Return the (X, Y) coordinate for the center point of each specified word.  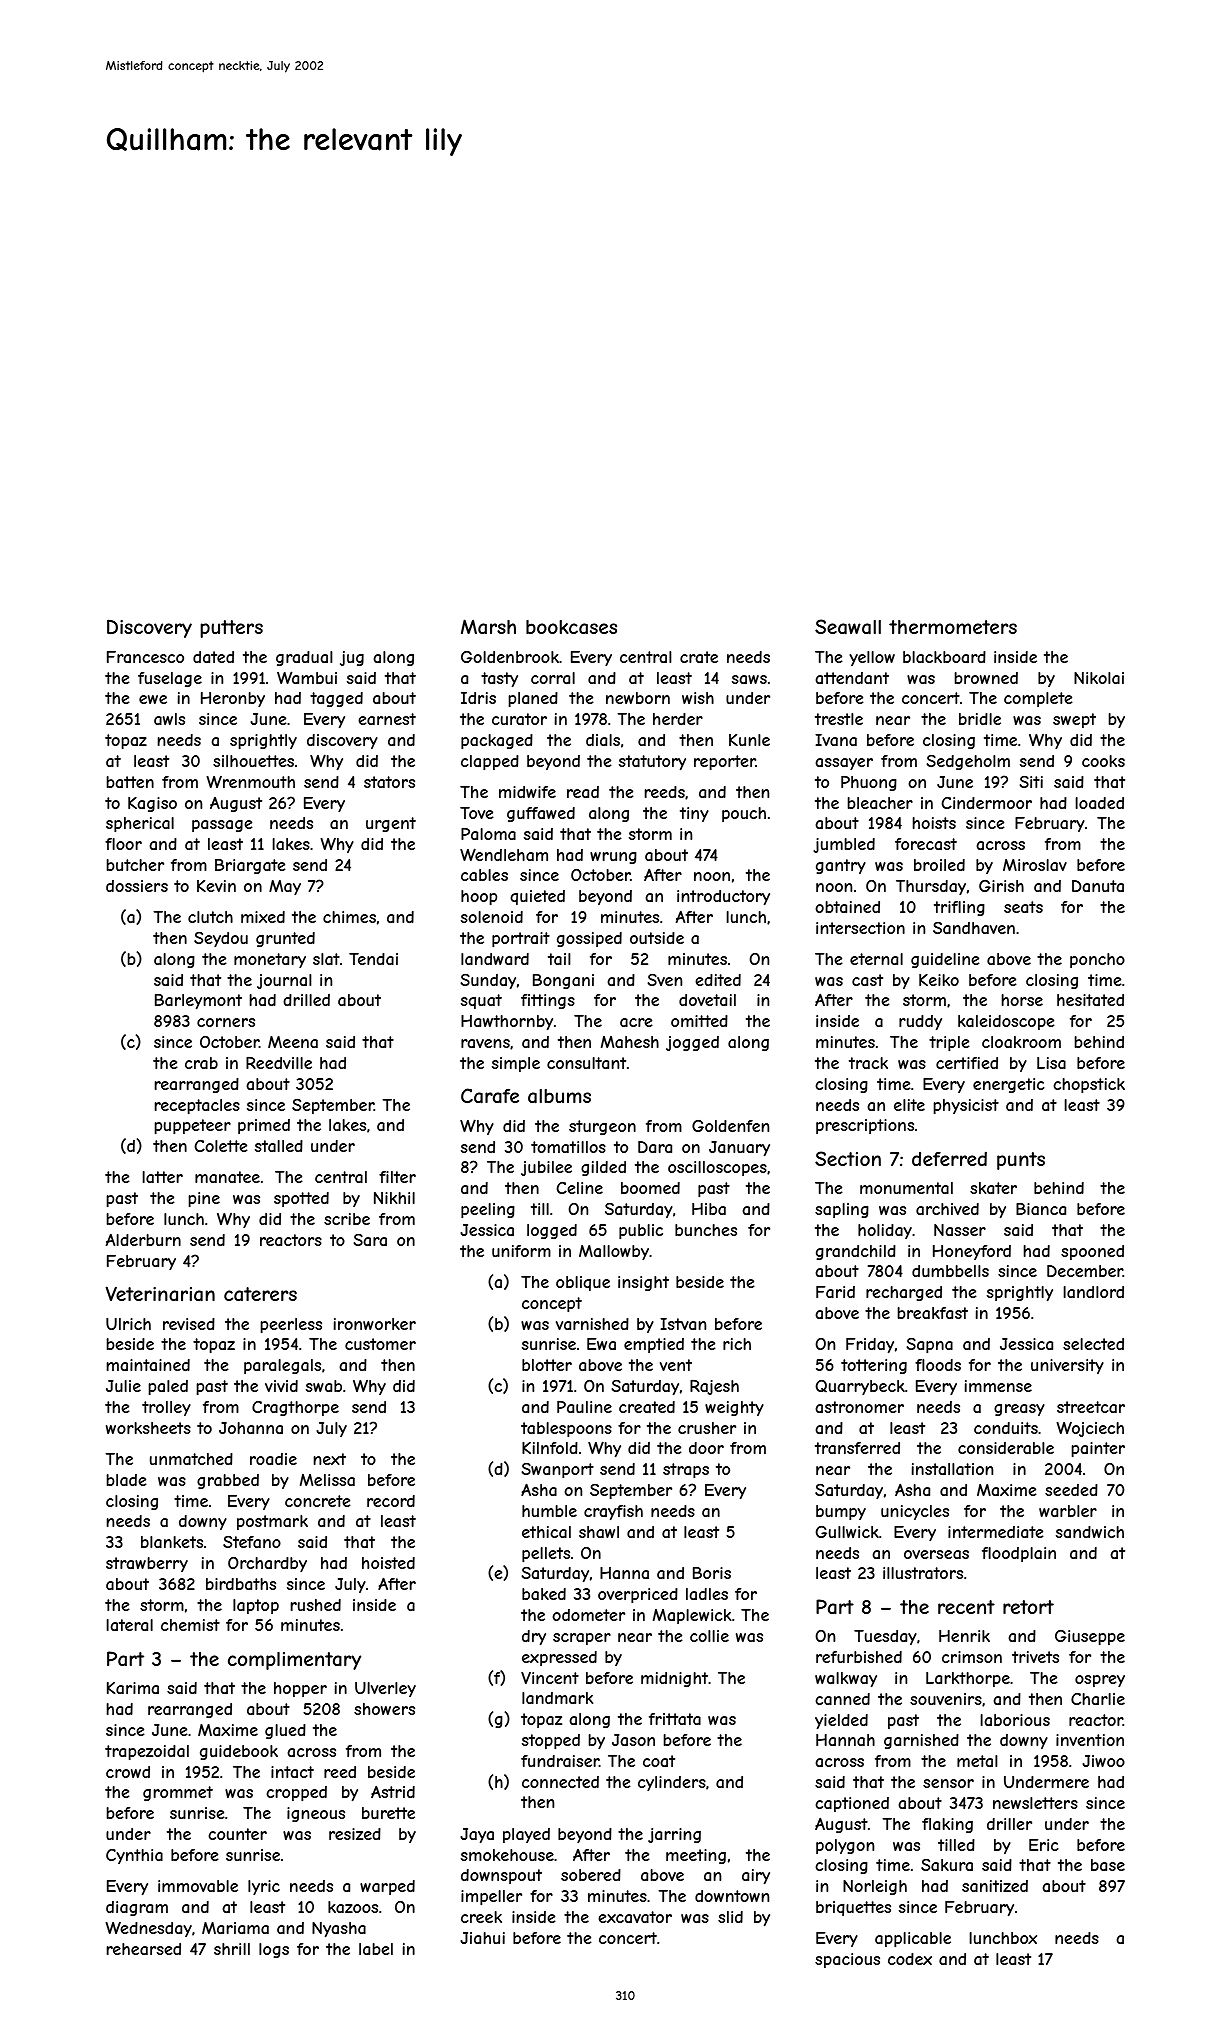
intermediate (996, 1532)
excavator (635, 1917)
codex (910, 1959)
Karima (133, 1688)
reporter (725, 762)
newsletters (1035, 1803)
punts (1021, 1161)
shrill (232, 1949)
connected (560, 1782)
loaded (1100, 803)
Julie (123, 1386)
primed (264, 1126)
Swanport (558, 1470)
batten (130, 782)
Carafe (490, 1096)
